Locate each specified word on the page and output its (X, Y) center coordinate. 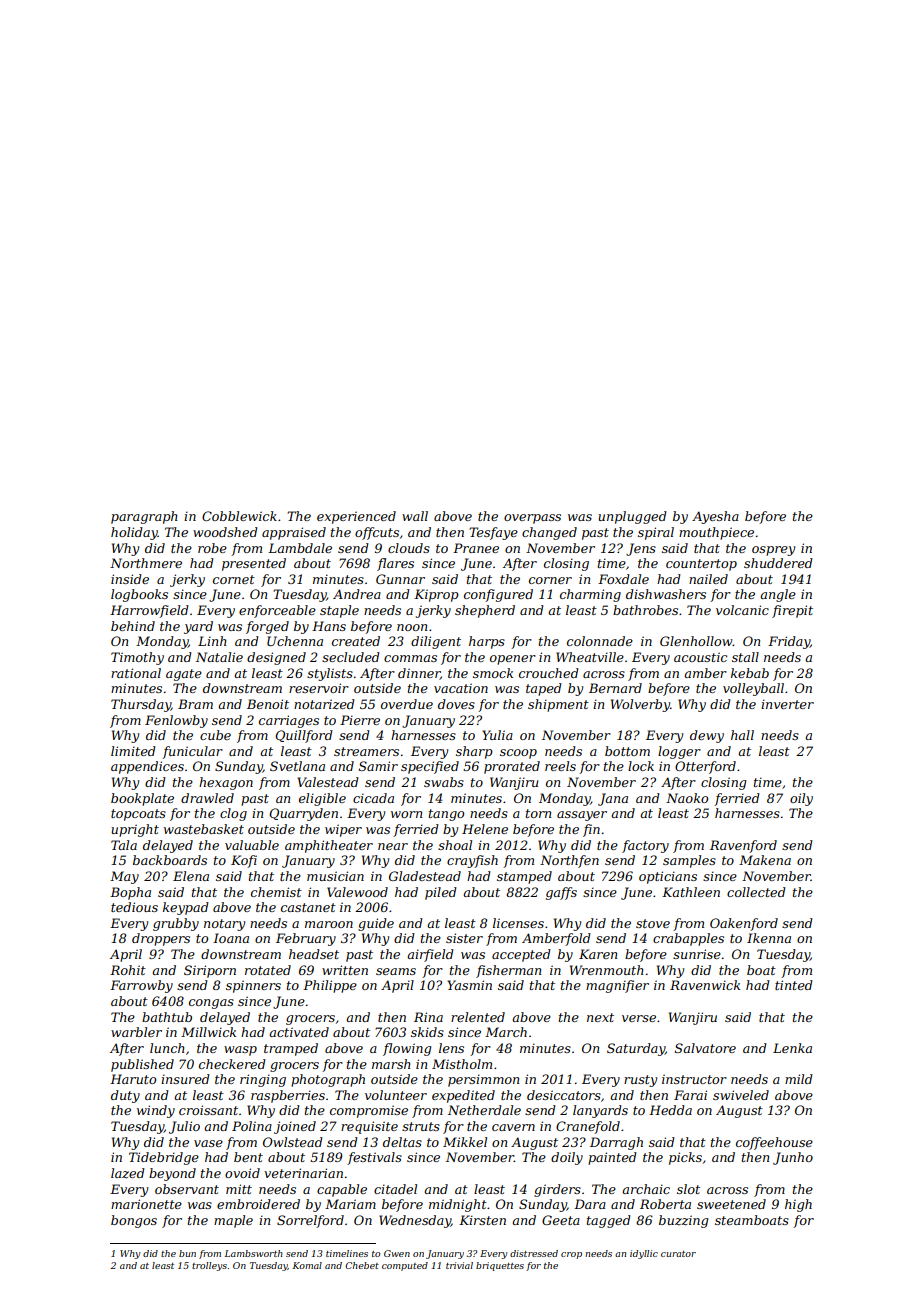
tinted (794, 985)
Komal (307, 1265)
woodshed (225, 532)
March (506, 1032)
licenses (518, 923)
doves (456, 704)
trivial (459, 1265)
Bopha (130, 893)
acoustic (700, 657)
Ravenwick (705, 985)
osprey (773, 551)
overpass (532, 519)
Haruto (133, 1079)
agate (184, 675)
